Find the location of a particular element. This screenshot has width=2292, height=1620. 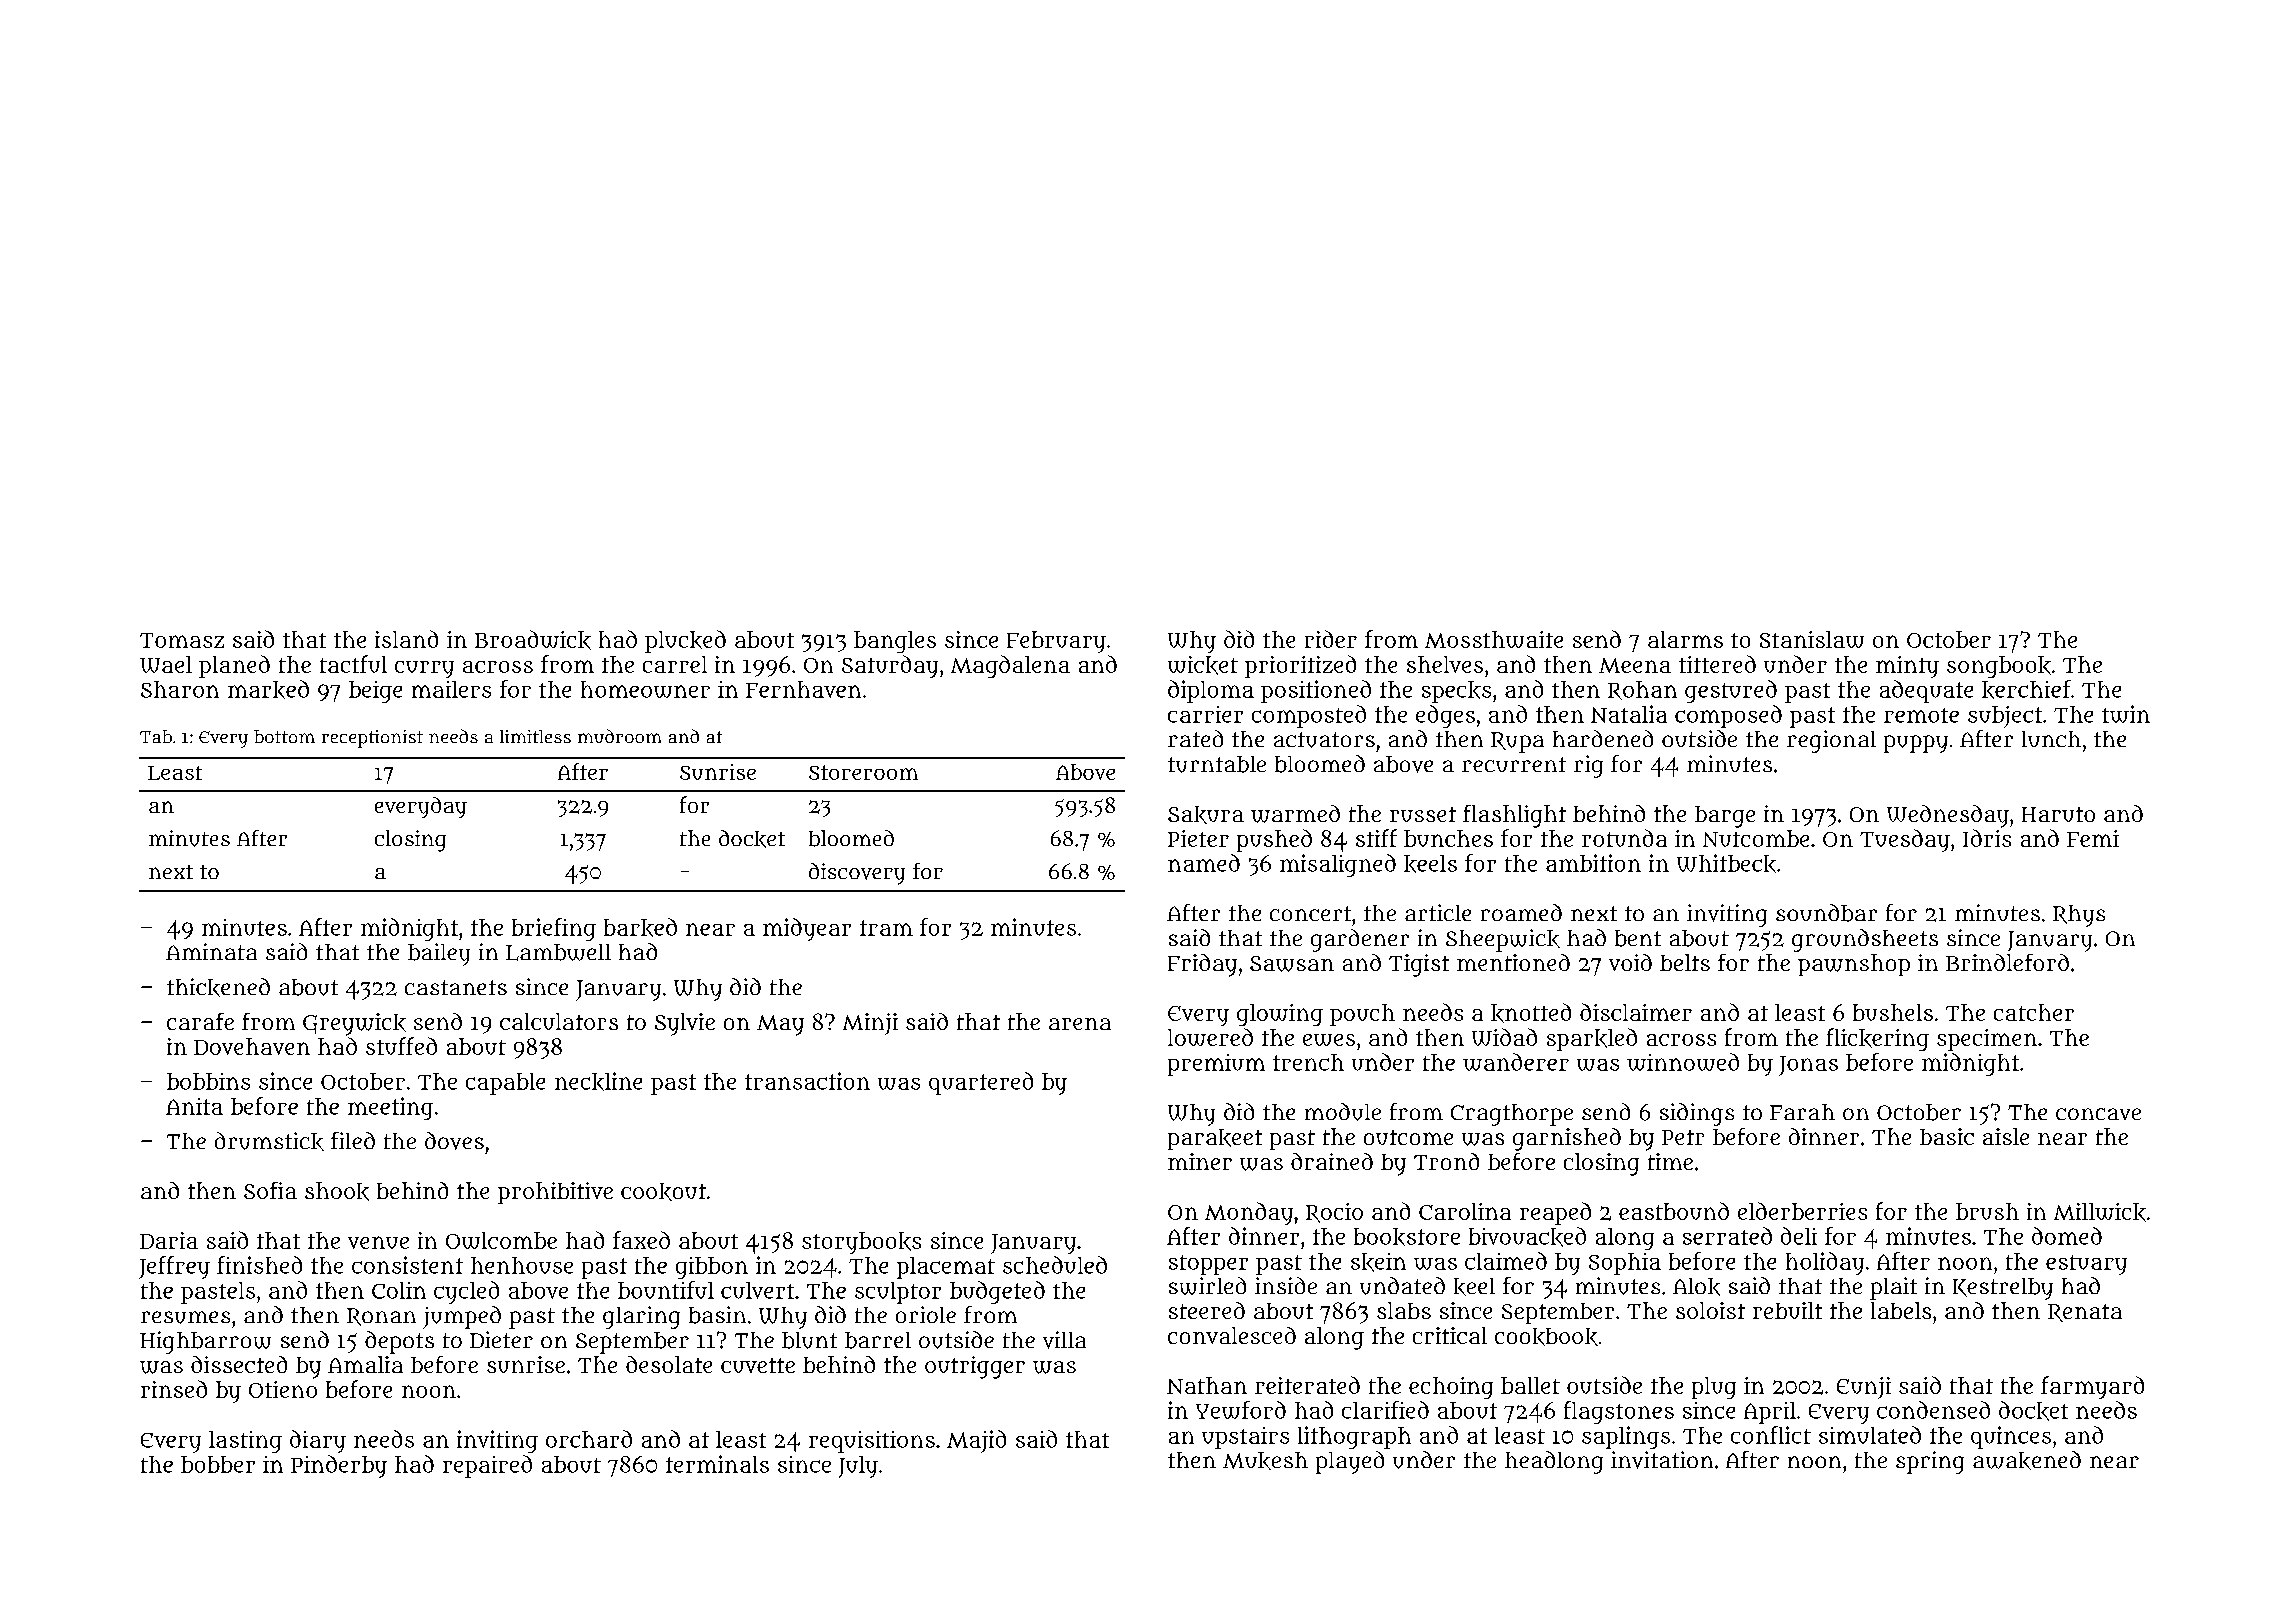

Broadwick is located at coordinates (533, 640).
